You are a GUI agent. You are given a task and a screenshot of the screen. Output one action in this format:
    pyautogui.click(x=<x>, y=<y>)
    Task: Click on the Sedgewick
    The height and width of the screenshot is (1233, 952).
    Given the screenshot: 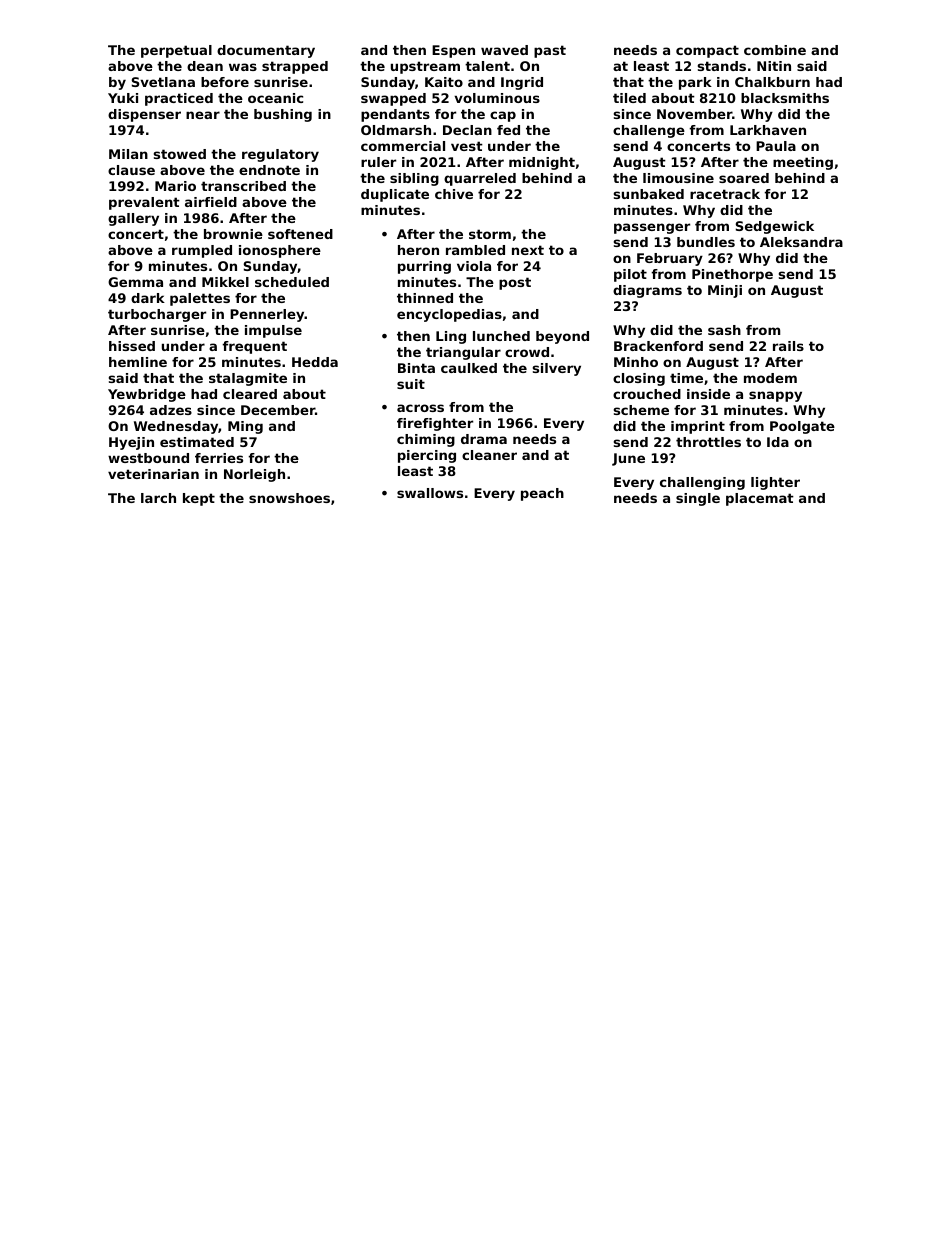 What is the action you would take?
    pyautogui.click(x=775, y=227)
